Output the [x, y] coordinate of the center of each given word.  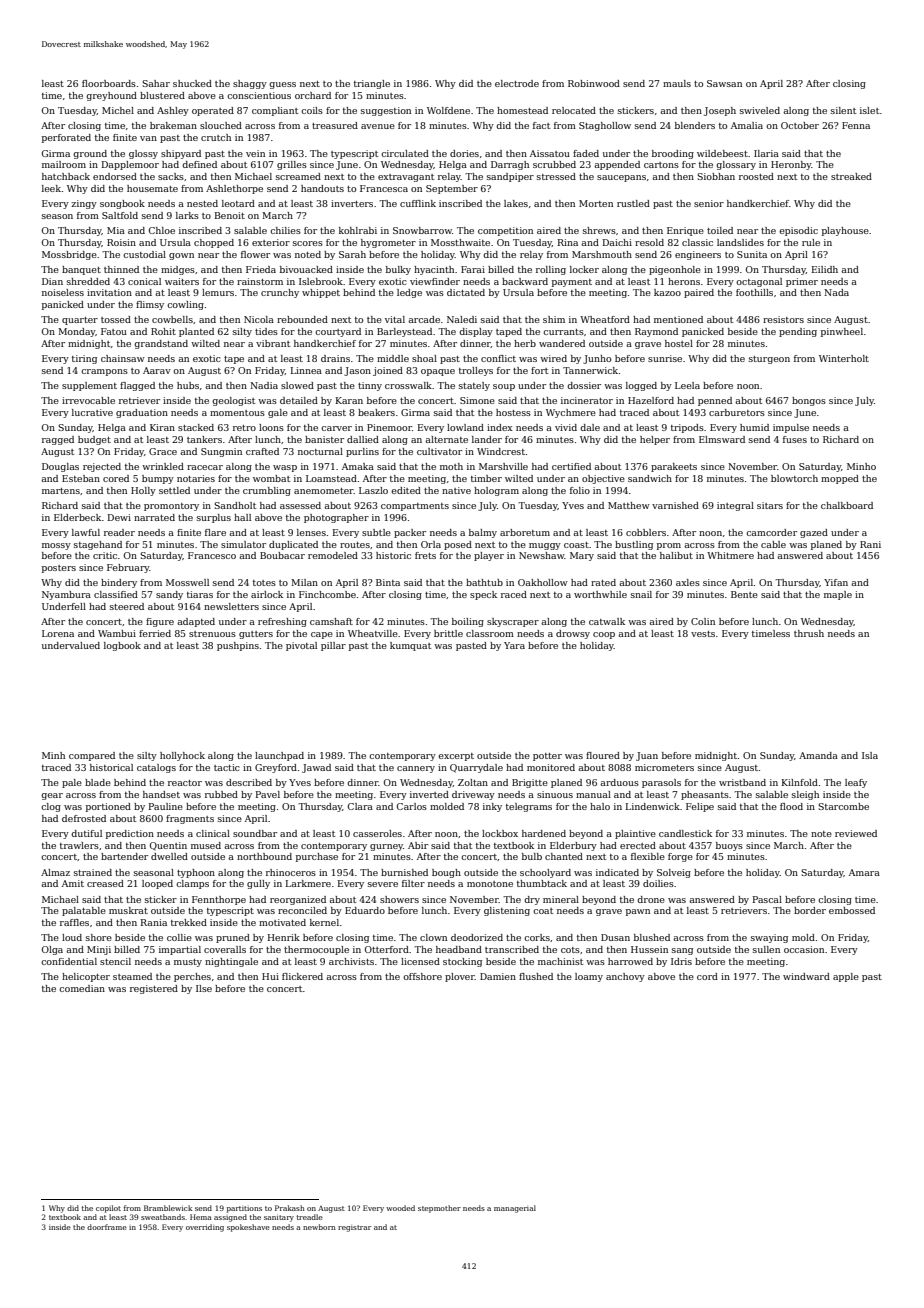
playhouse [845, 231]
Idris [681, 961]
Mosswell [187, 582]
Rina [568, 242]
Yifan [836, 582]
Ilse [204, 988]
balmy [483, 533]
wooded [400, 1208]
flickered [302, 976]
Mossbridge [69, 255]
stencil [115, 961]
